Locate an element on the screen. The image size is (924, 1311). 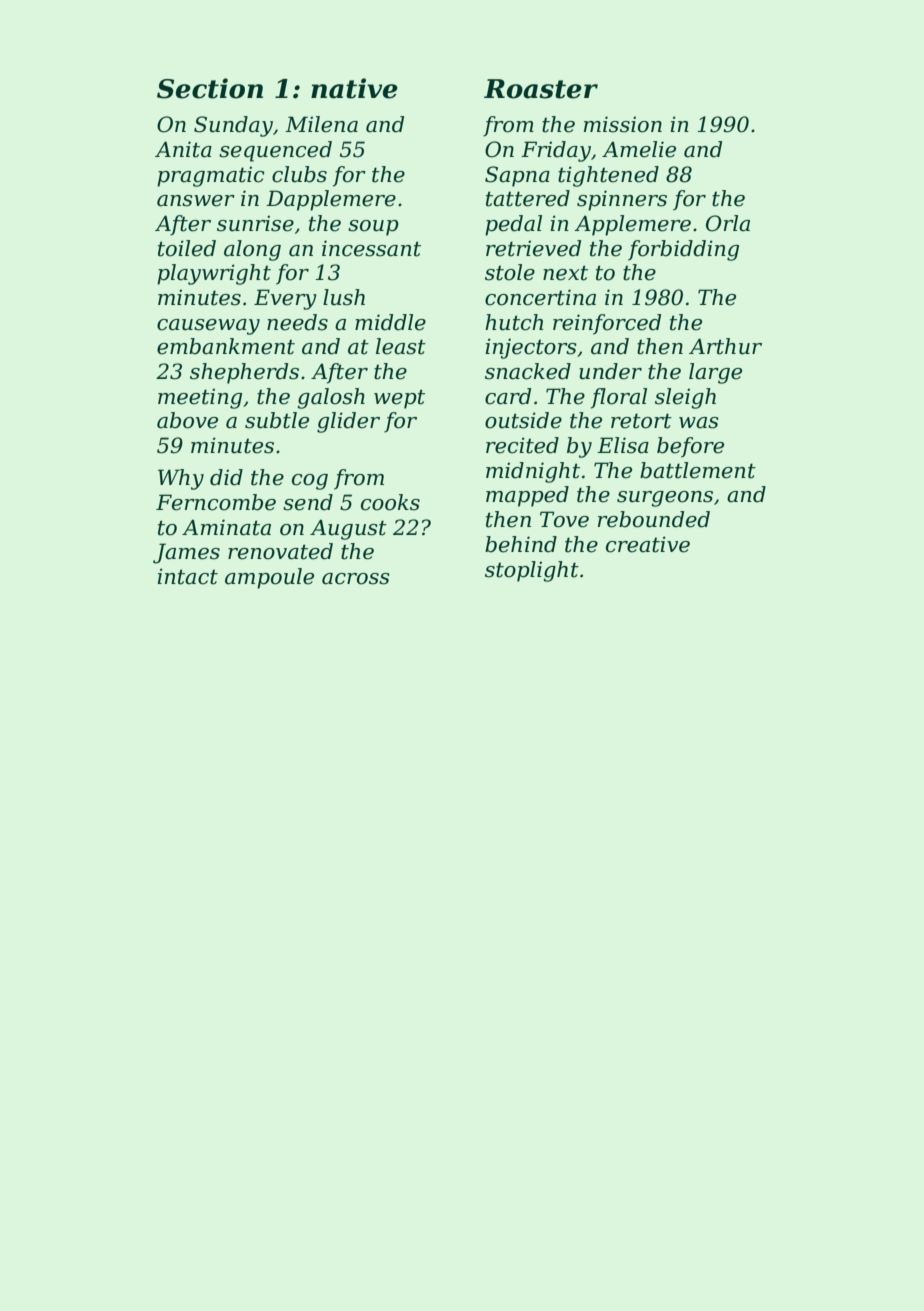
Section is located at coordinates (210, 88).
